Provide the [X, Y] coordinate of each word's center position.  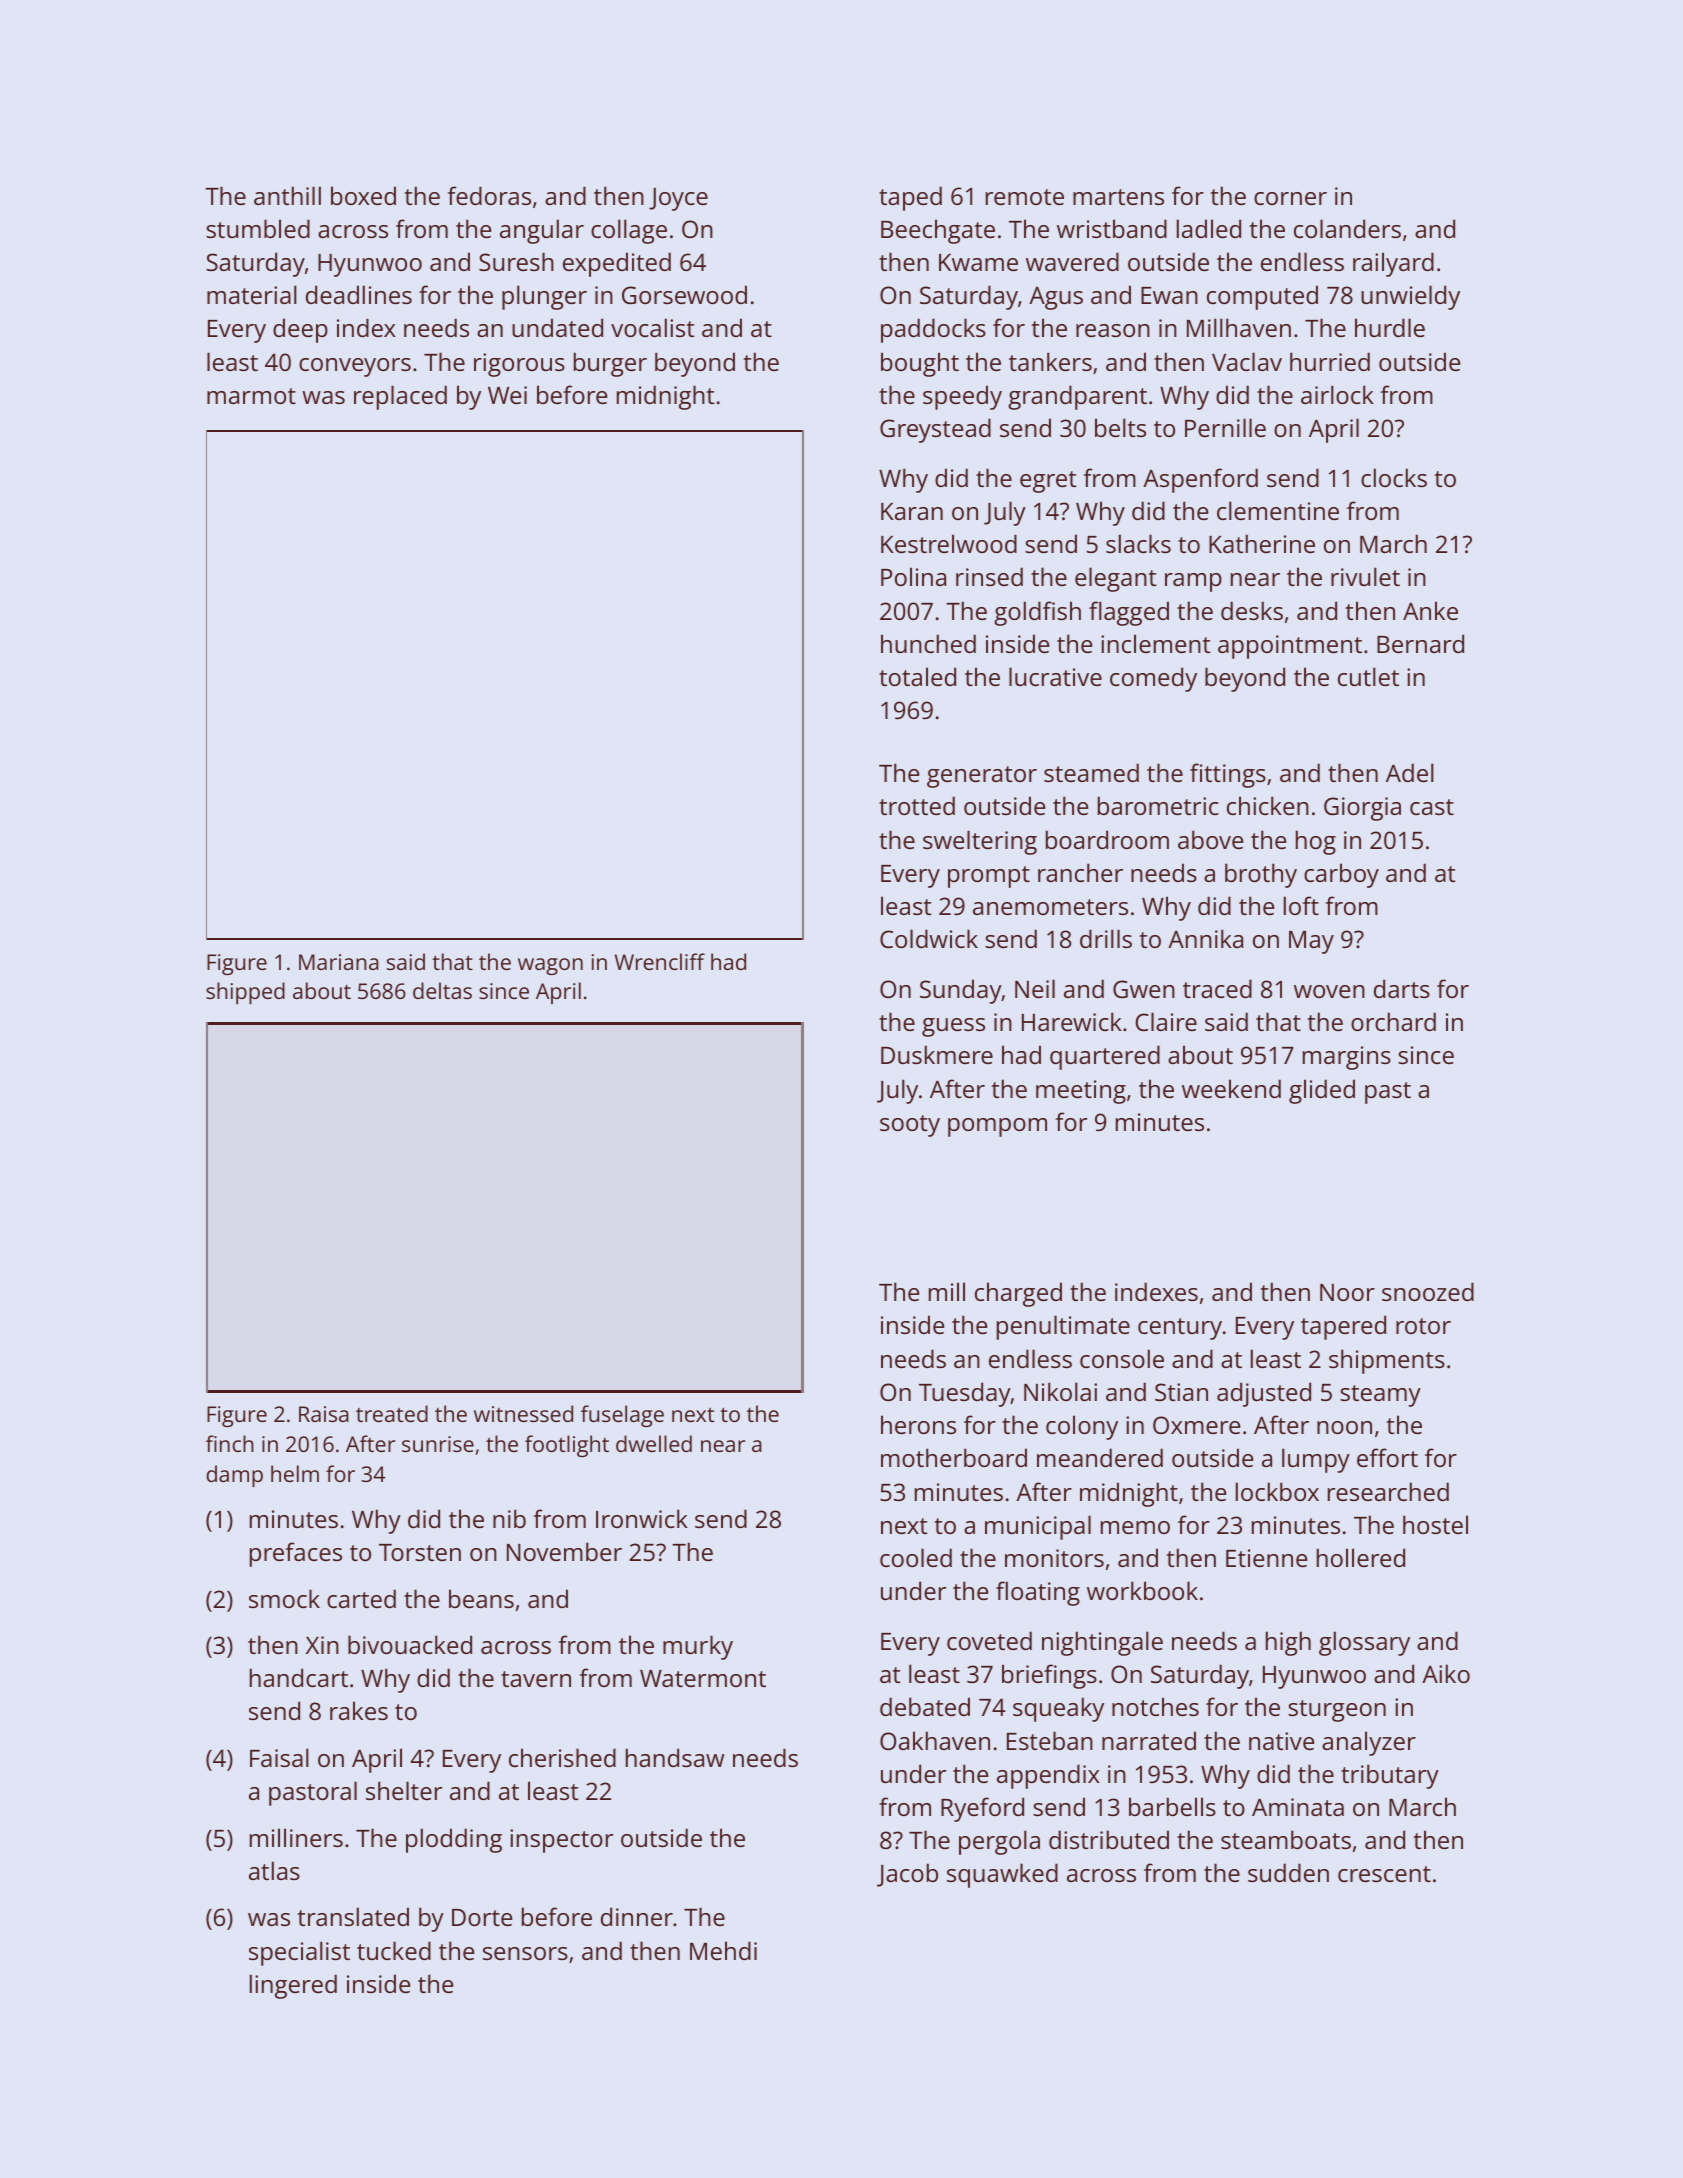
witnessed [523, 1413]
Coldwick [929, 938]
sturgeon [1337, 1711]
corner [1290, 198]
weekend [1231, 1088]
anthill [287, 195]
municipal [1038, 1527]
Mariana [339, 962]
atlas [274, 1870]
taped [910, 198]
